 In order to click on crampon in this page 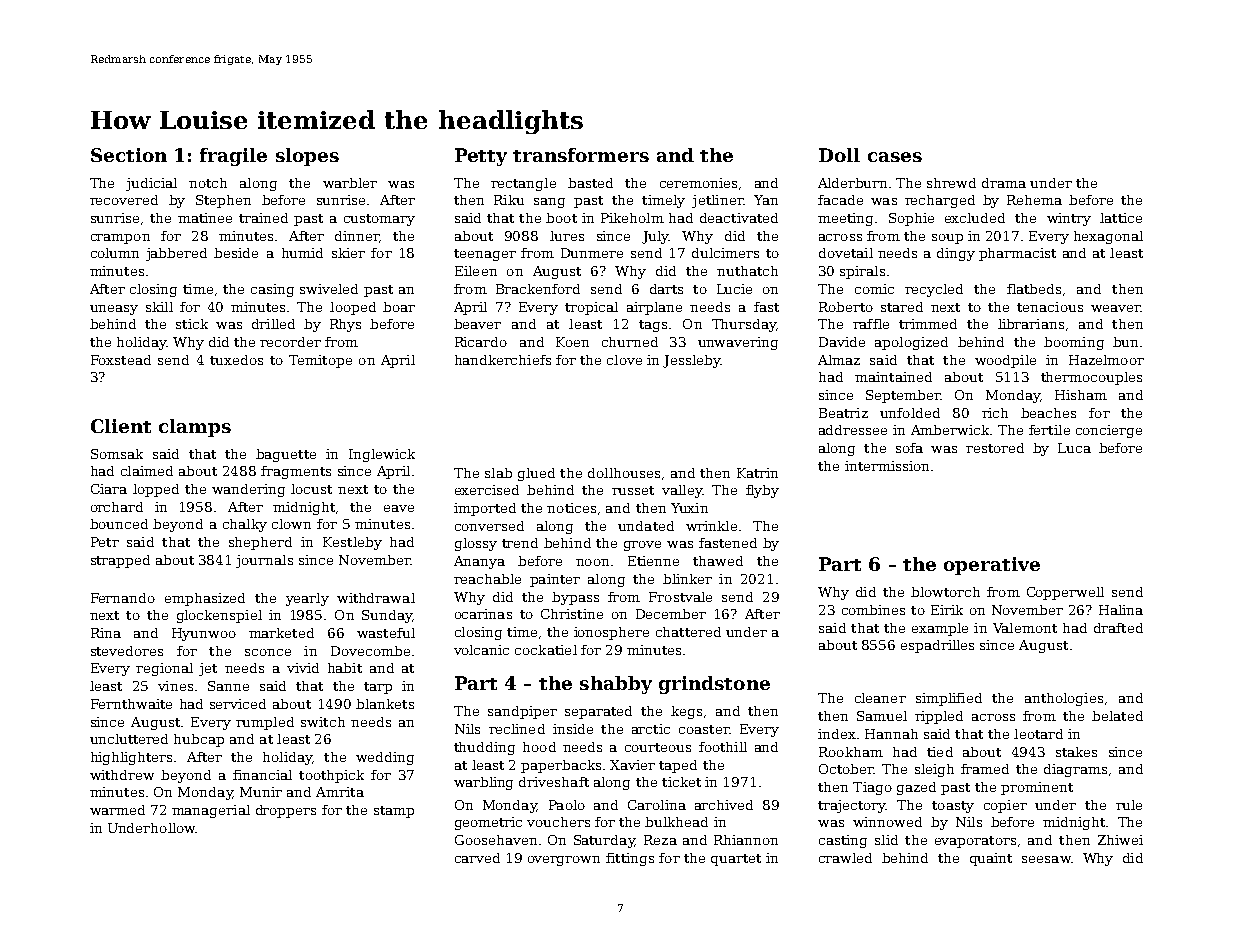, I will do `click(120, 239)`.
